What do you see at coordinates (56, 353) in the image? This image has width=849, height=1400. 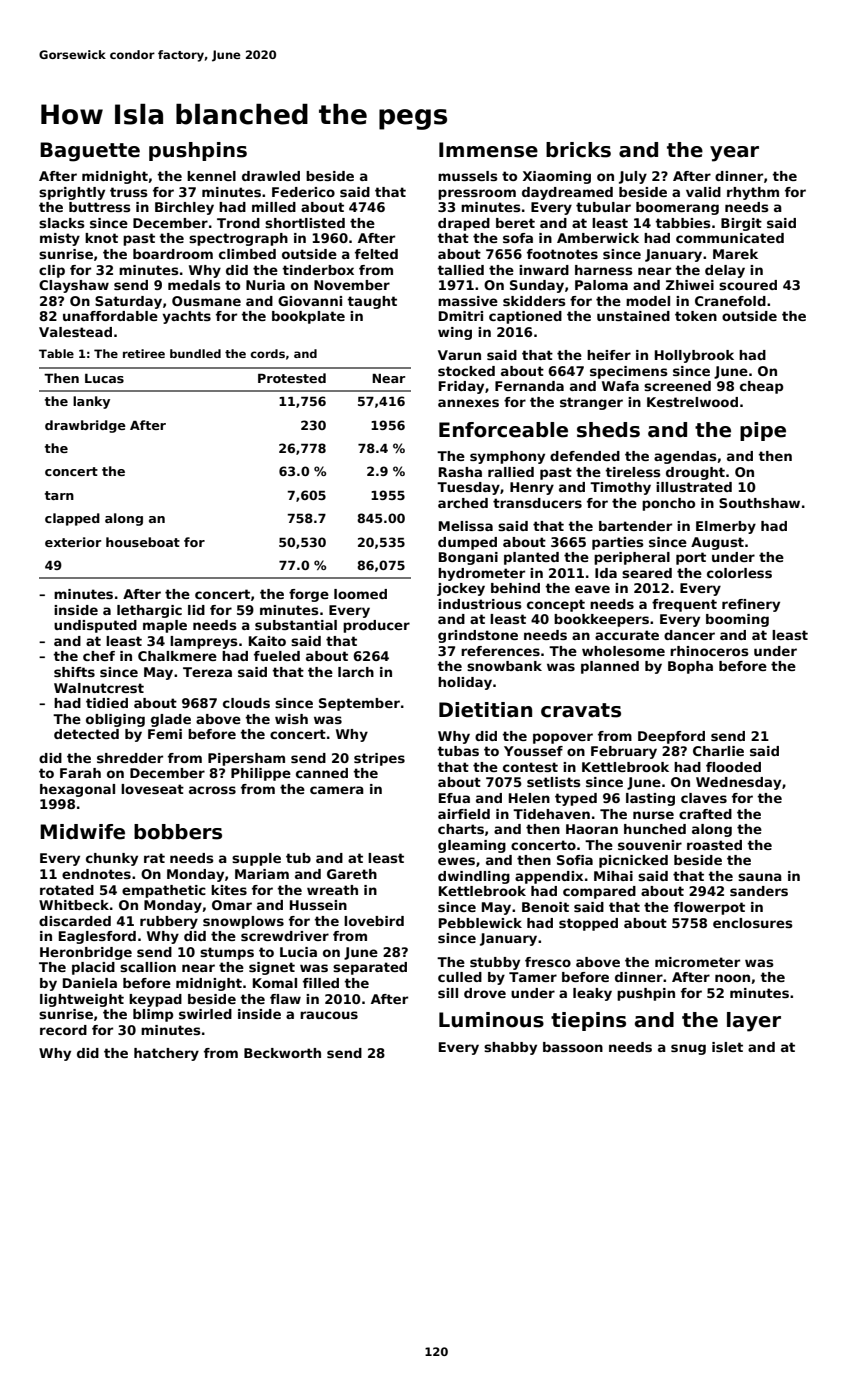 I see `Table` at bounding box center [56, 353].
